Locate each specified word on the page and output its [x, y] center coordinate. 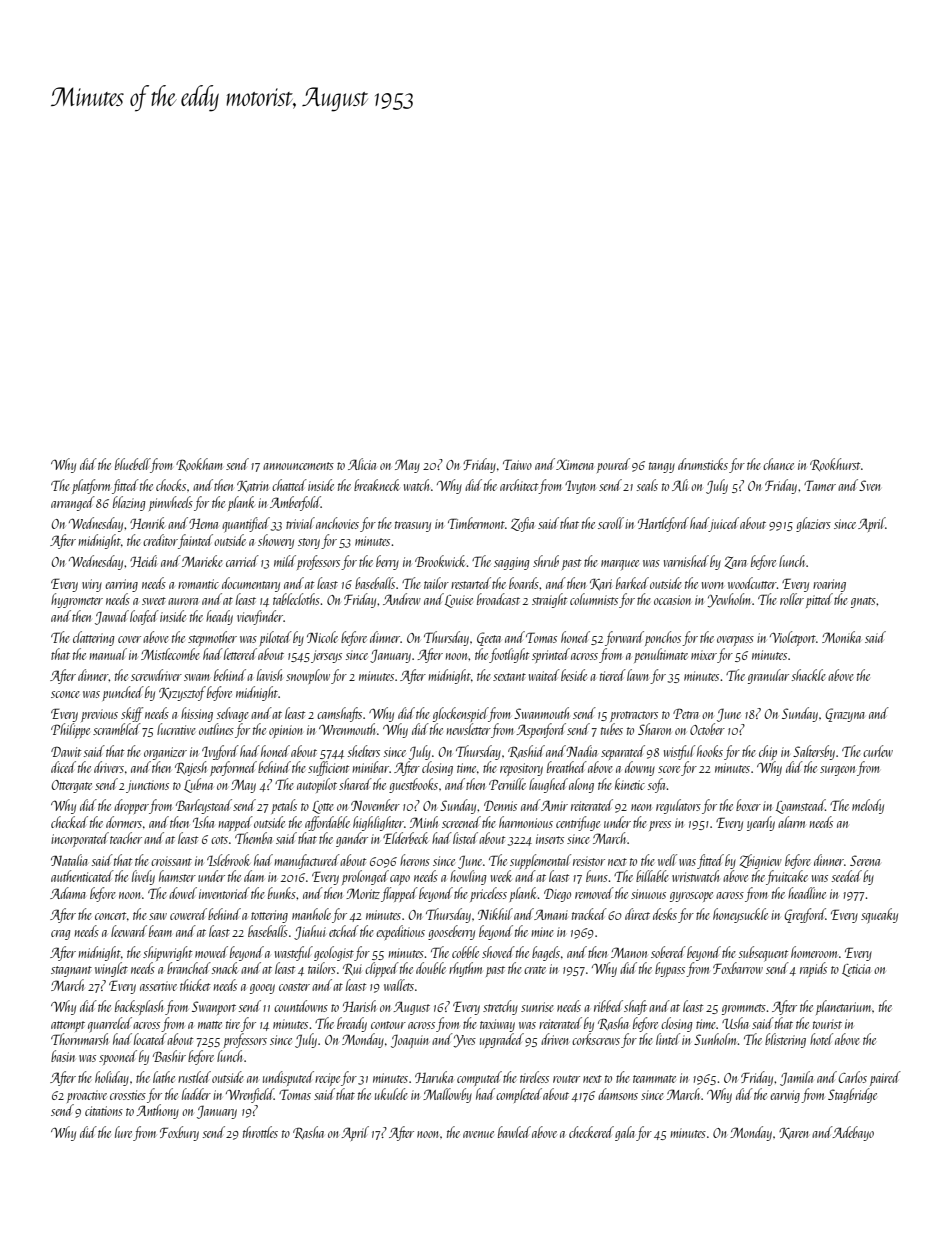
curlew [878, 751]
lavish [269, 675]
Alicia [362, 464]
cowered [188, 914]
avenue [478, 1134]
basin [63, 1056]
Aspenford [541, 730]
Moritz [363, 893]
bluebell [132, 464]
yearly [761, 823]
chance [778, 464]
